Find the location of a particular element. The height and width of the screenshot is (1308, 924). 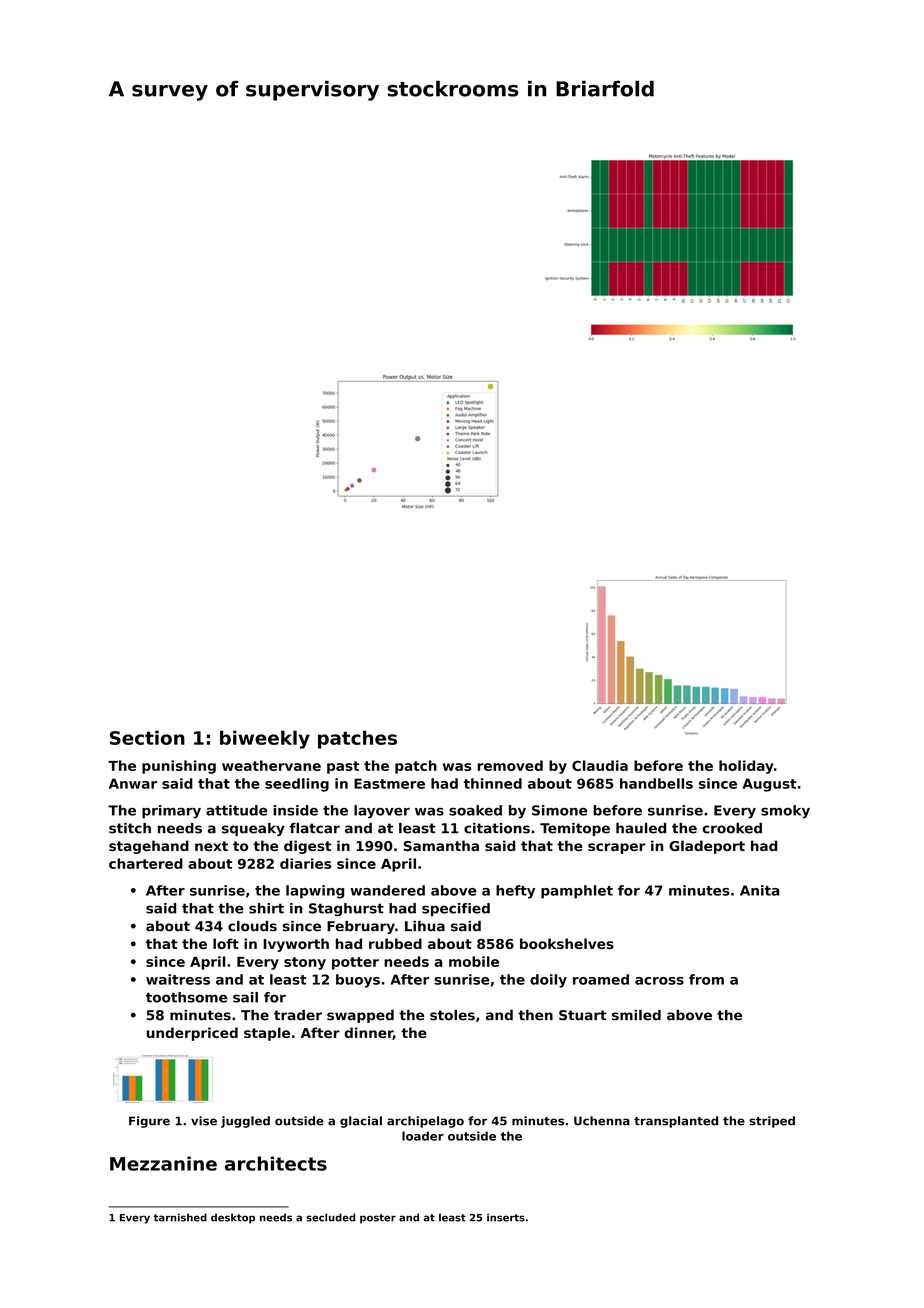

removed is located at coordinates (510, 765).
